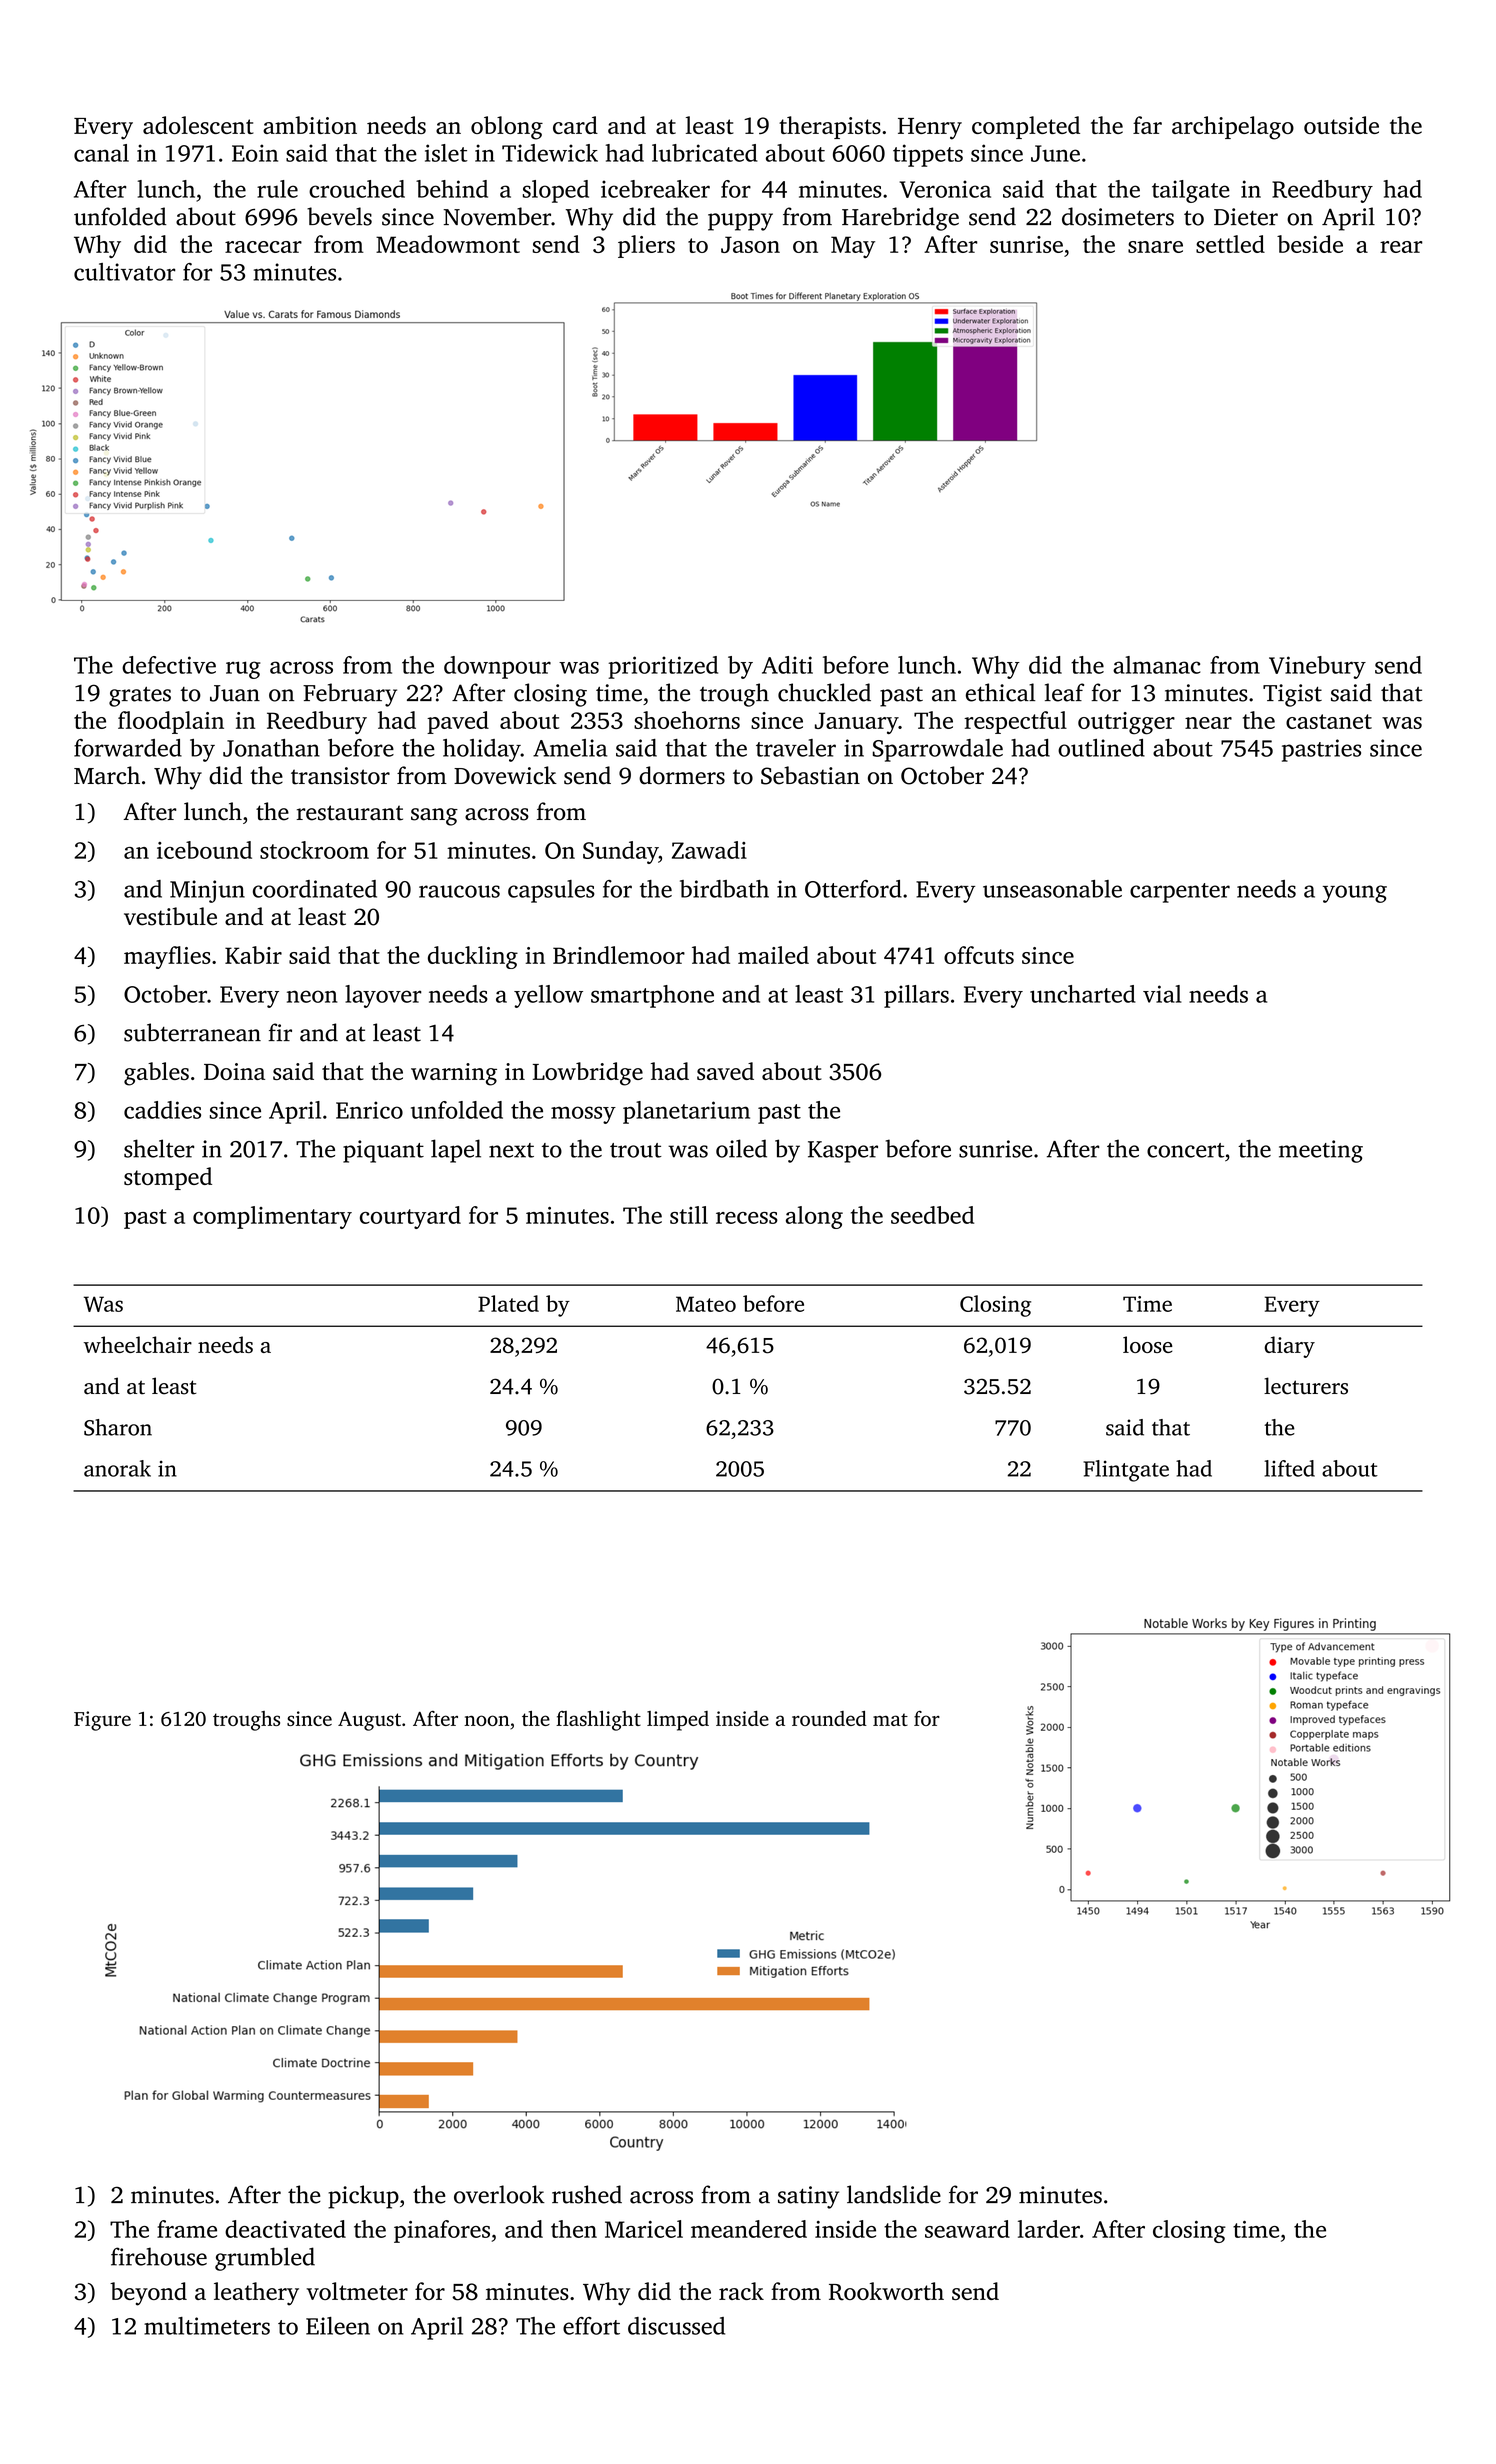  What do you see at coordinates (724, 889) in the page?
I see `birdbath` at bounding box center [724, 889].
